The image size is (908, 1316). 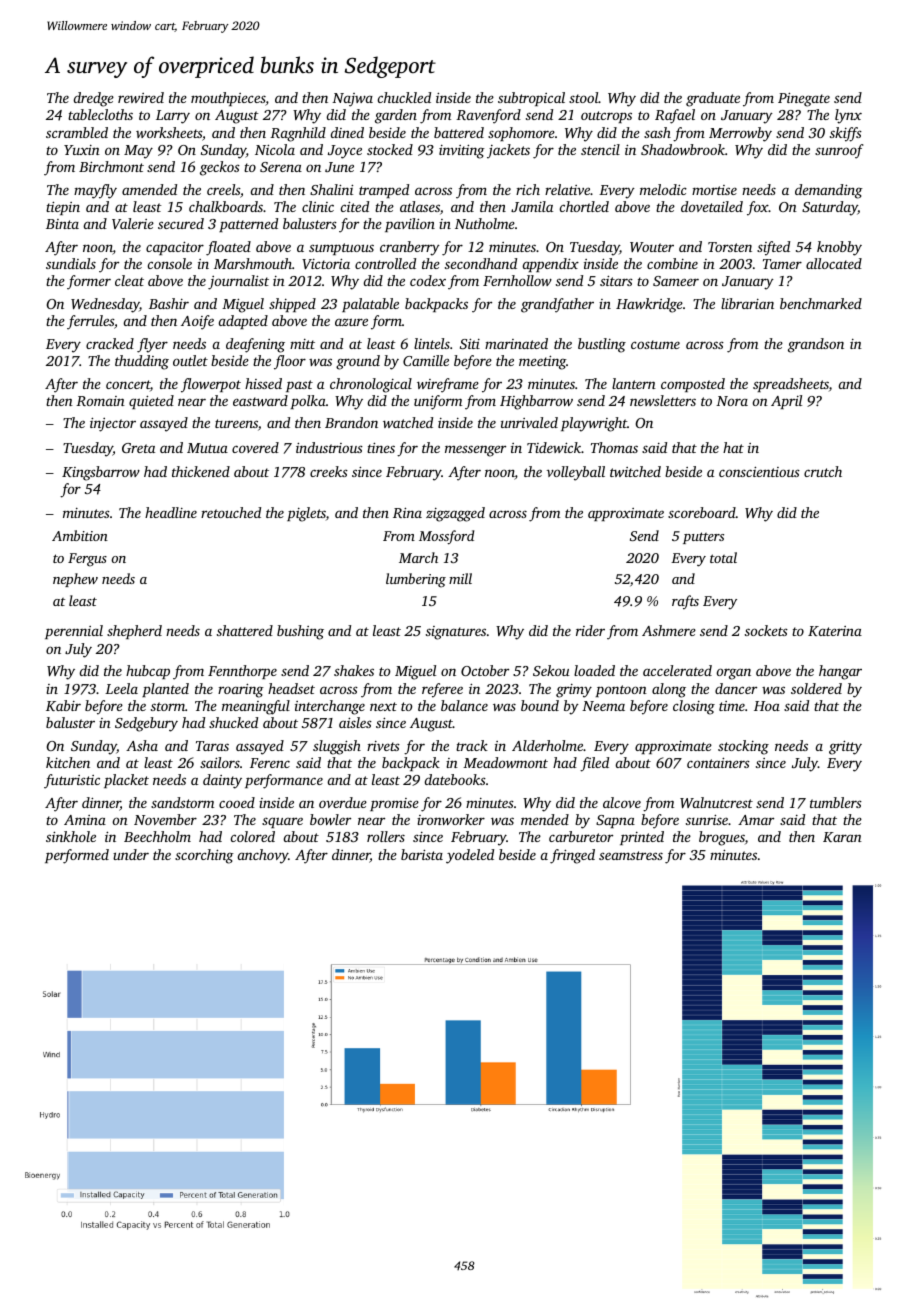 I want to click on scorching, so click(x=204, y=856).
